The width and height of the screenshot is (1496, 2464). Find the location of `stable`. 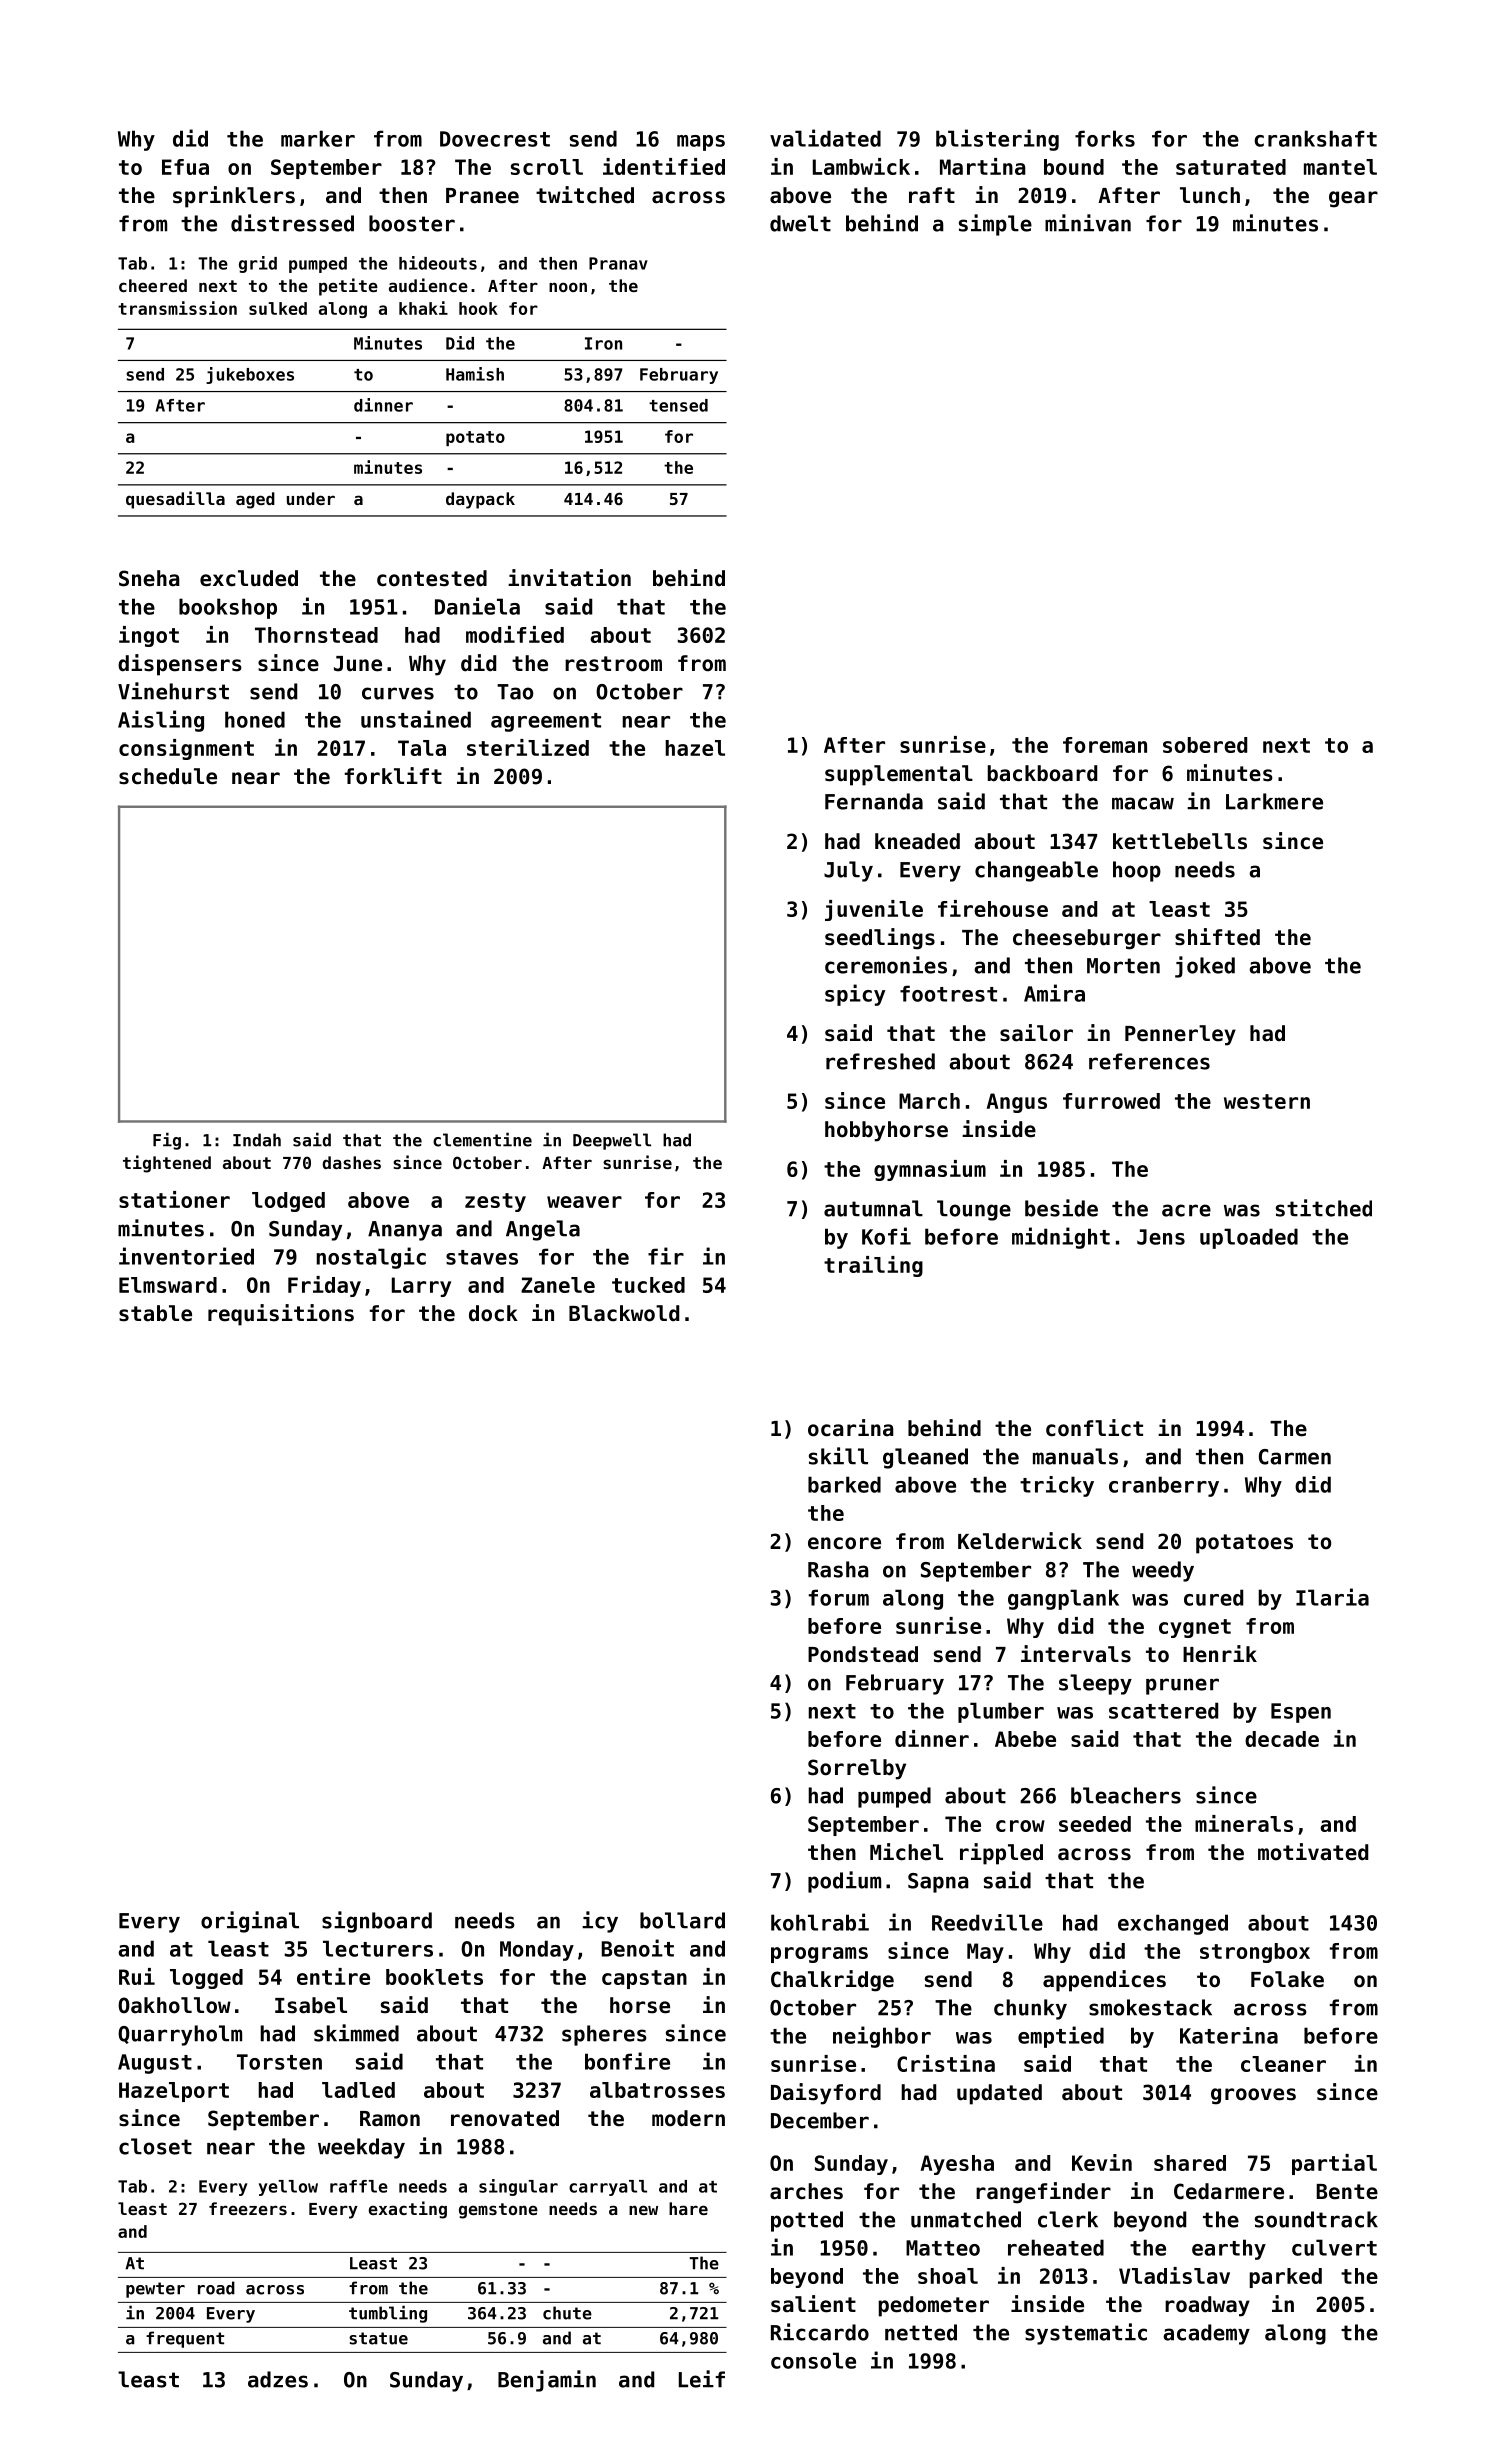

stable is located at coordinates (155, 1313).
